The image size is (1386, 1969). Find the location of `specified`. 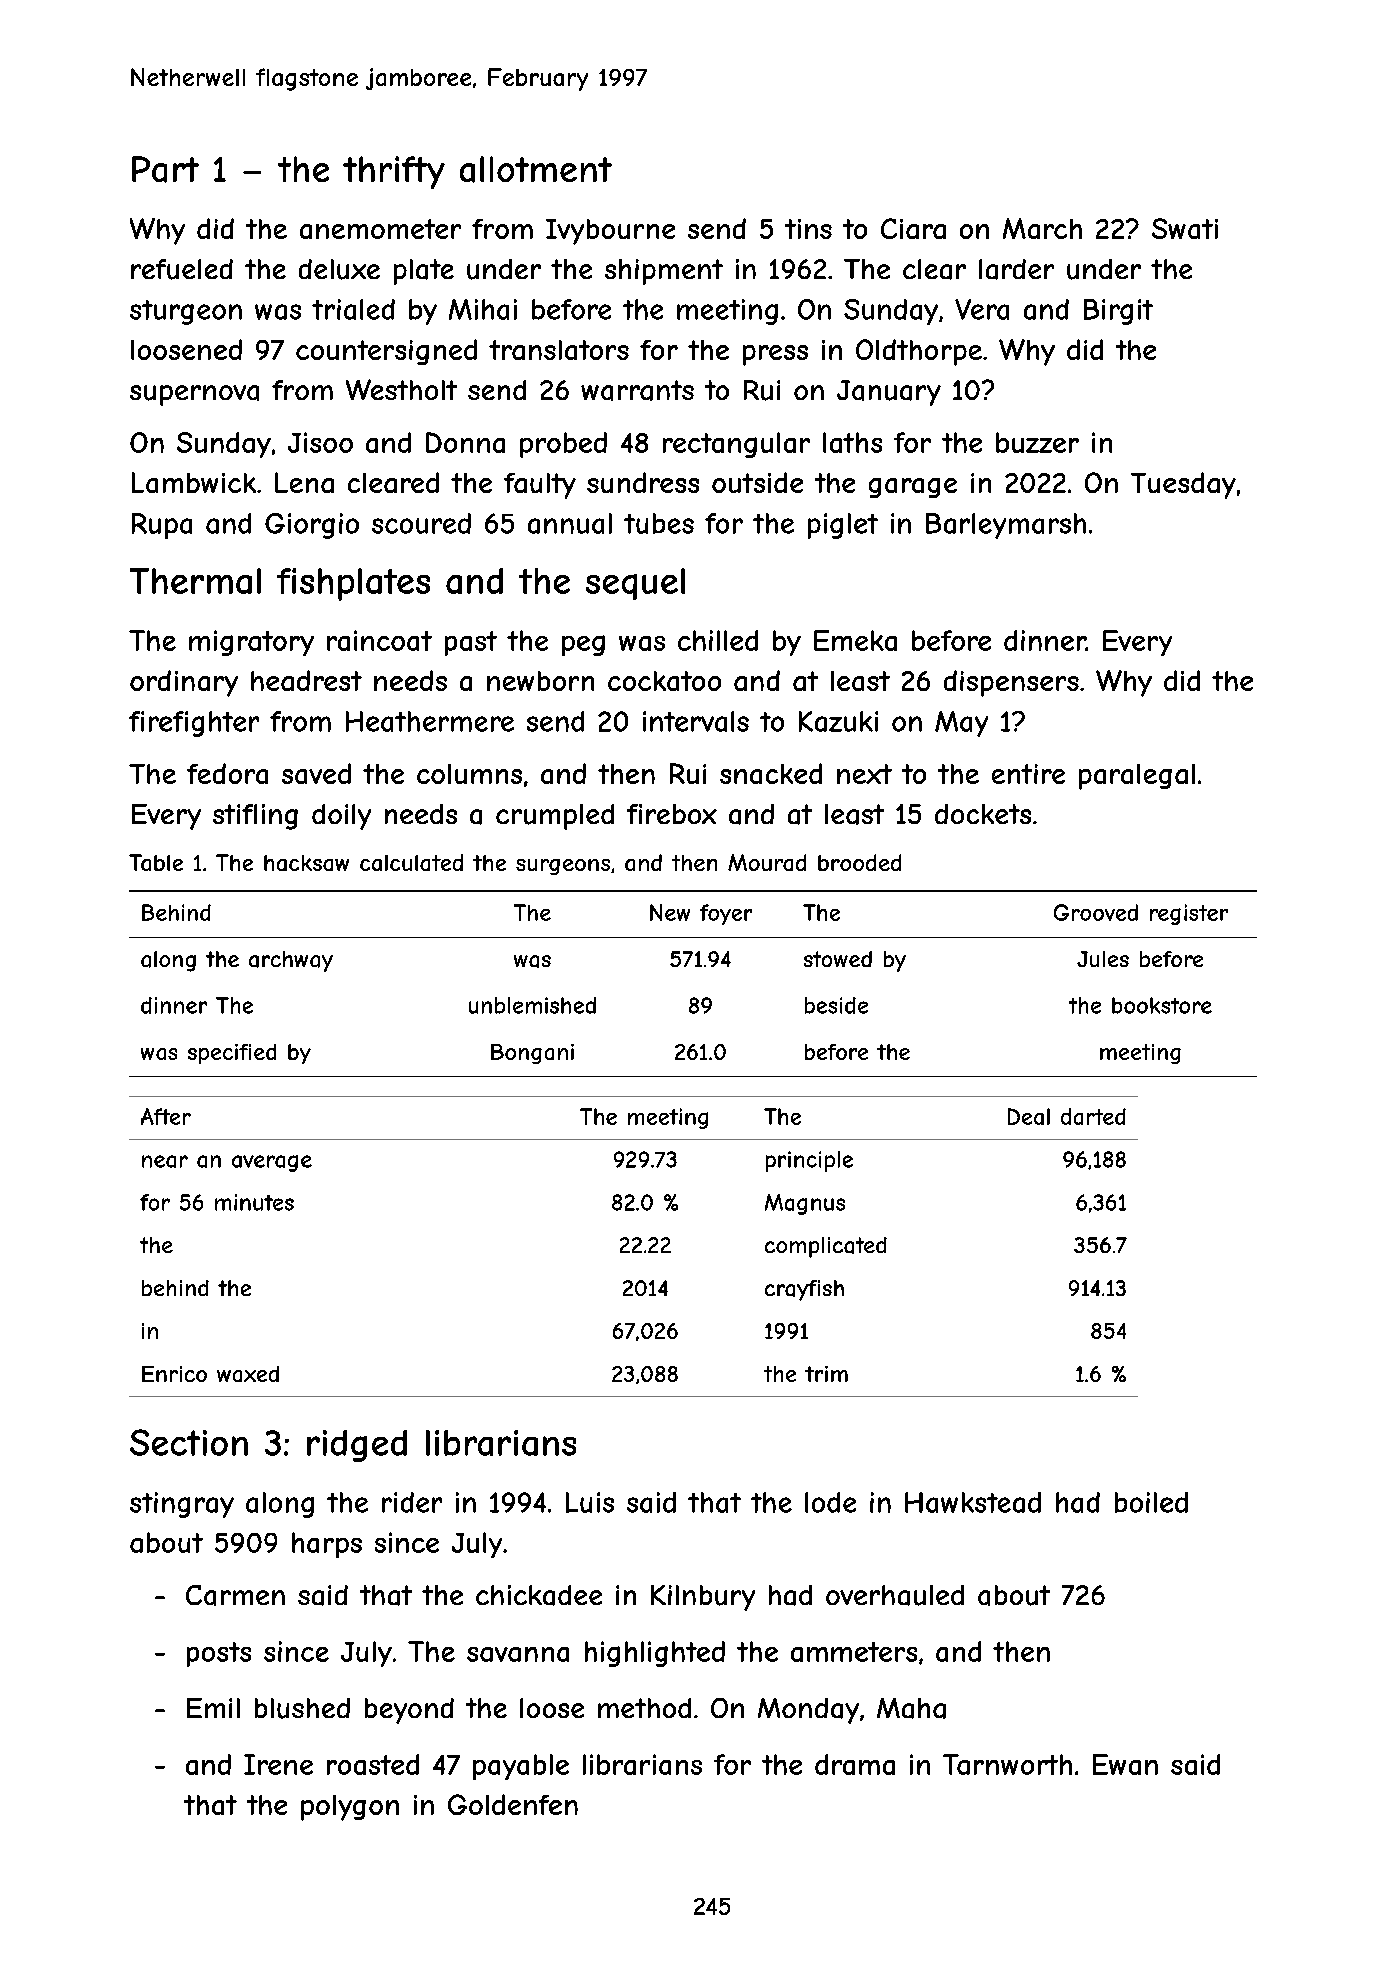

specified is located at coordinates (232, 1054).
